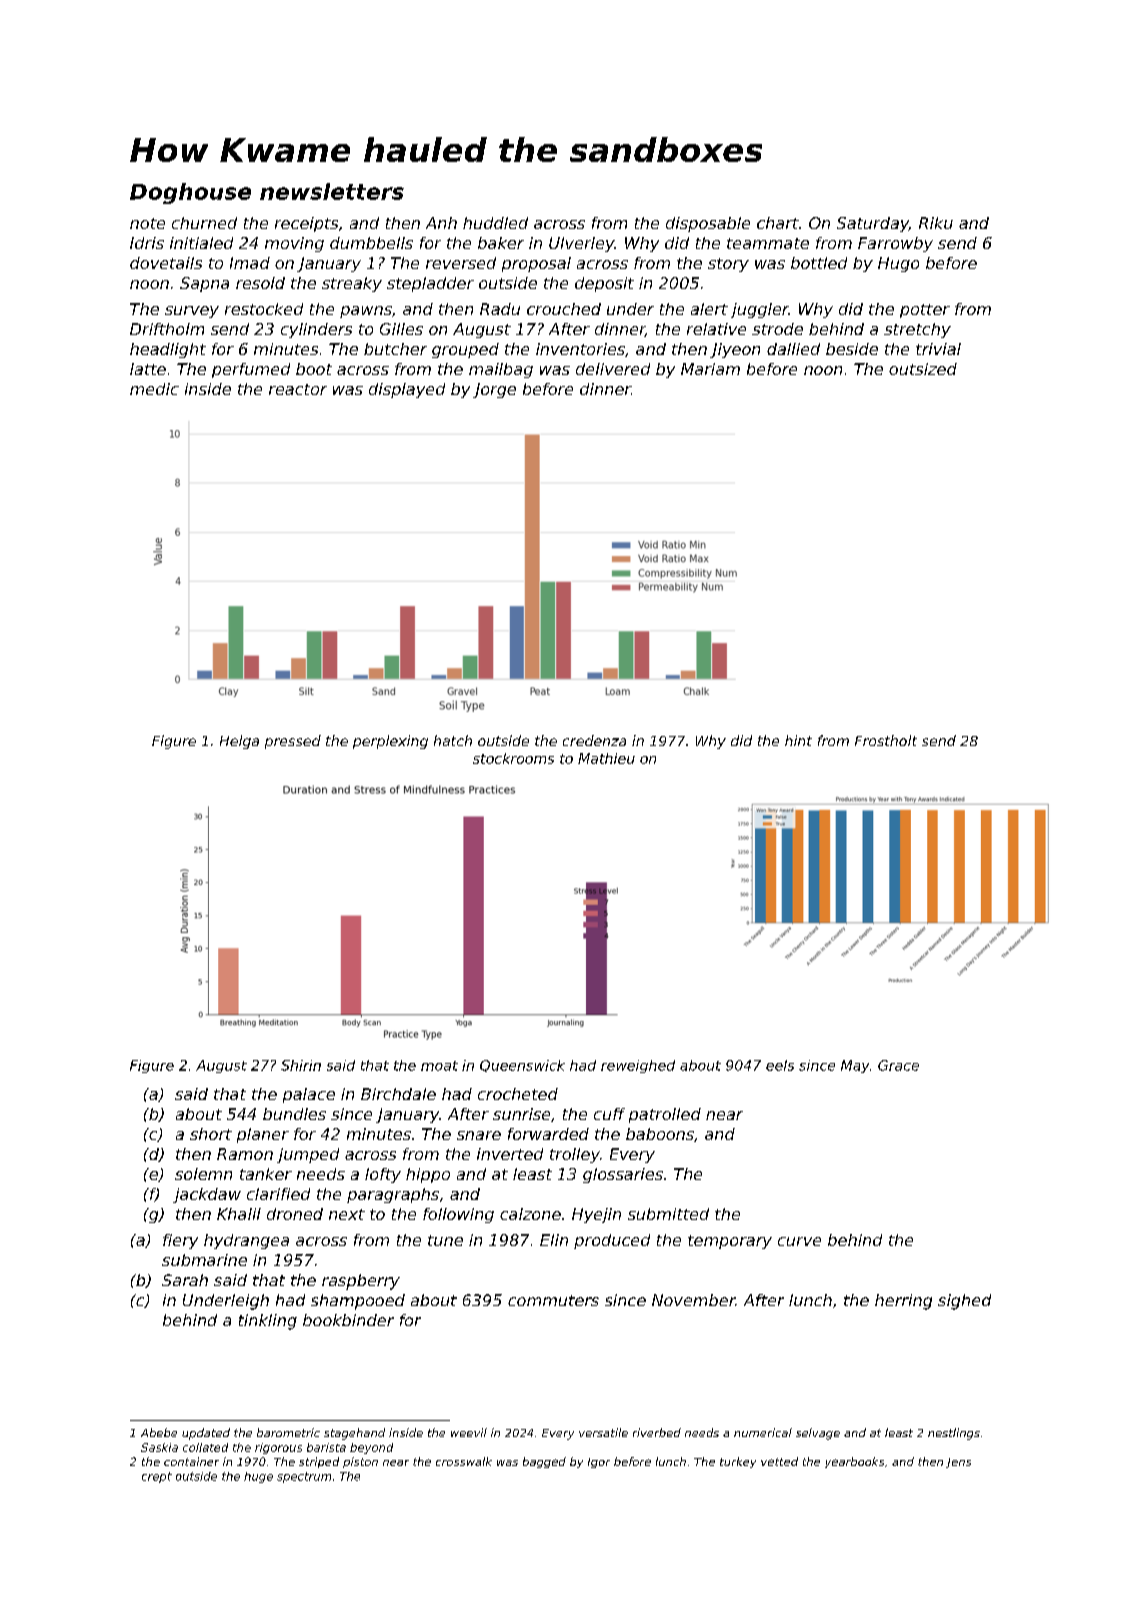  What do you see at coordinates (936, 223) in the page?
I see `Riku` at bounding box center [936, 223].
